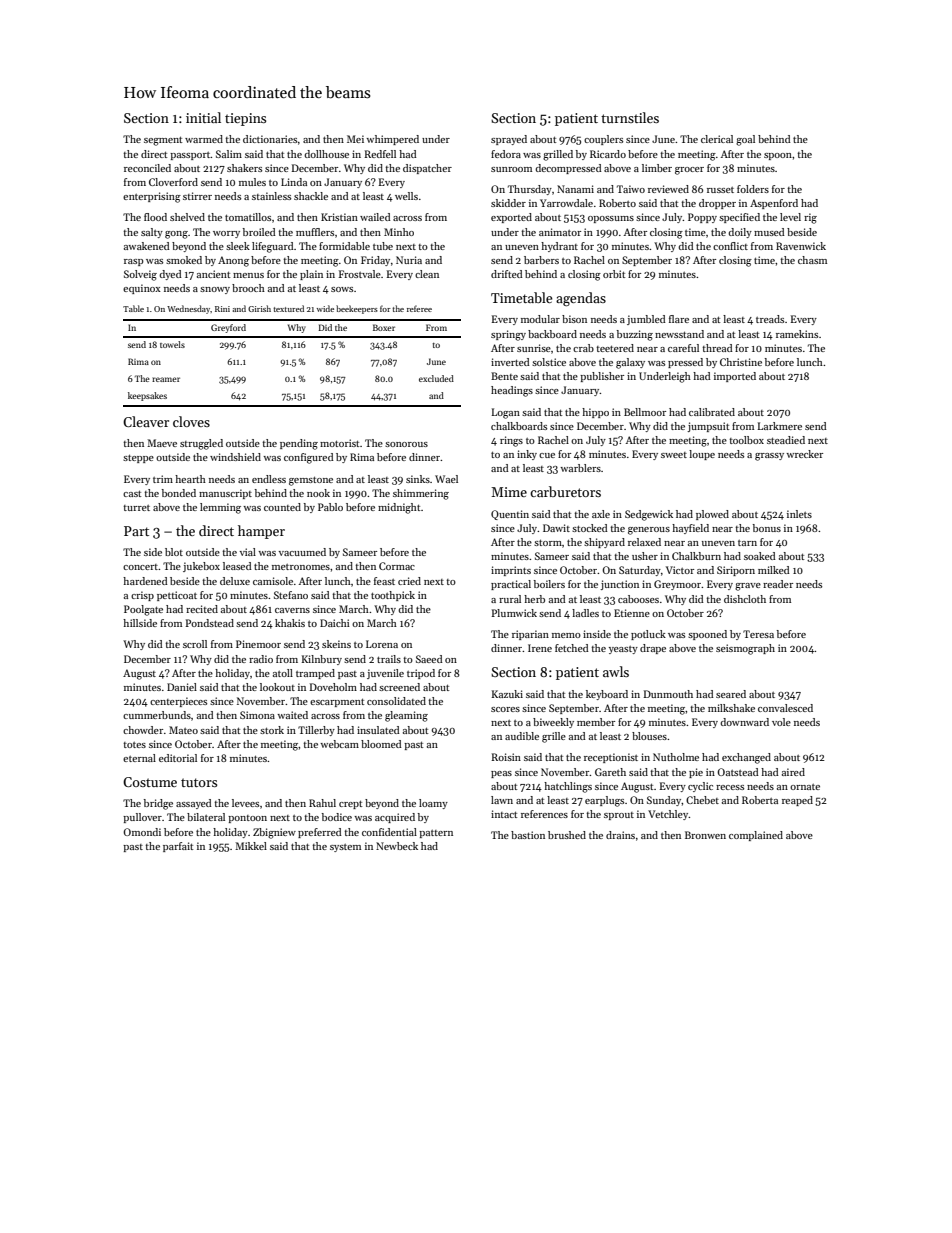 The image size is (952, 1233). I want to click on crisp, so click(142, 596).
